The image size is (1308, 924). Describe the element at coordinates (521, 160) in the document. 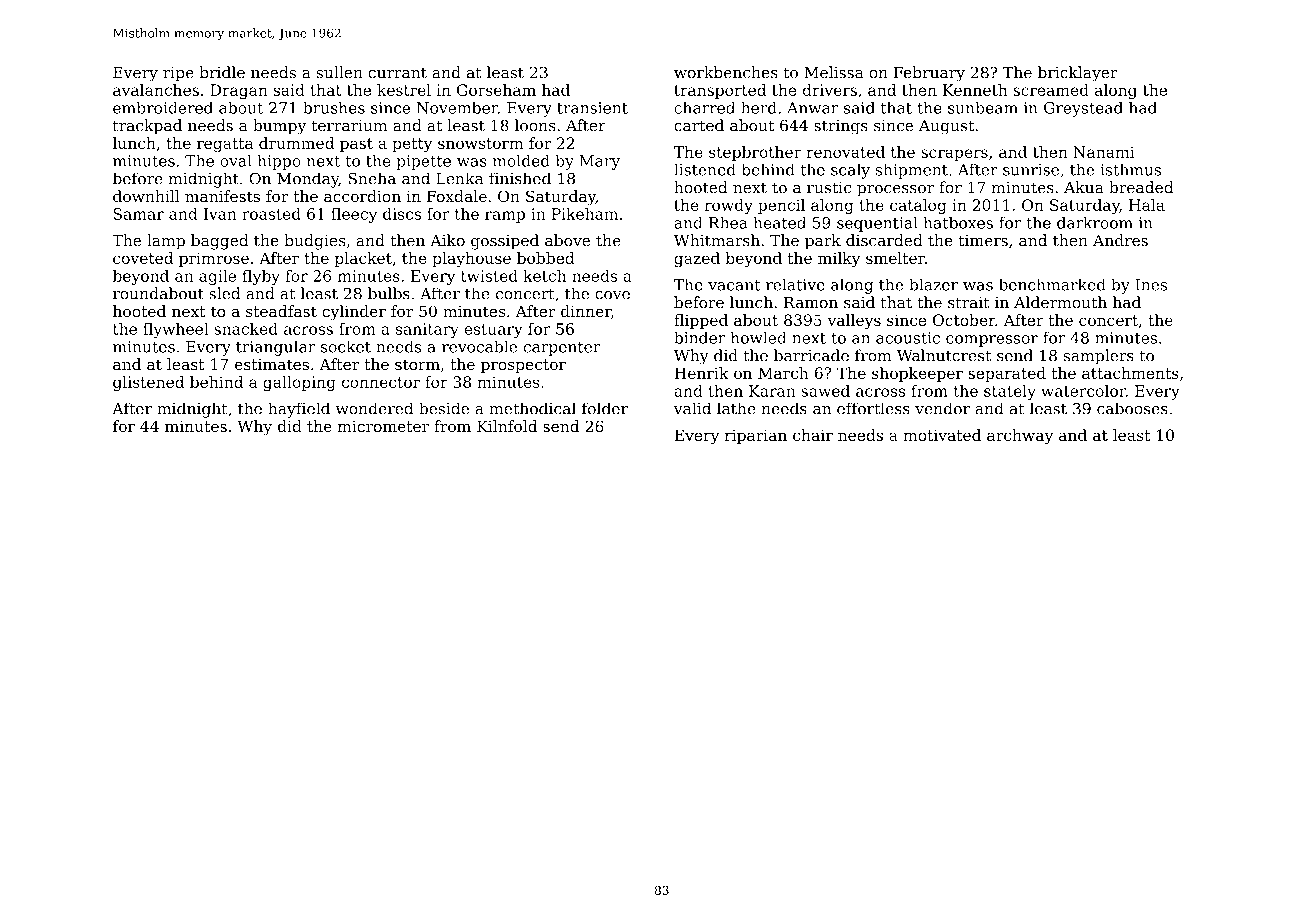

I see `molded` at that location.
